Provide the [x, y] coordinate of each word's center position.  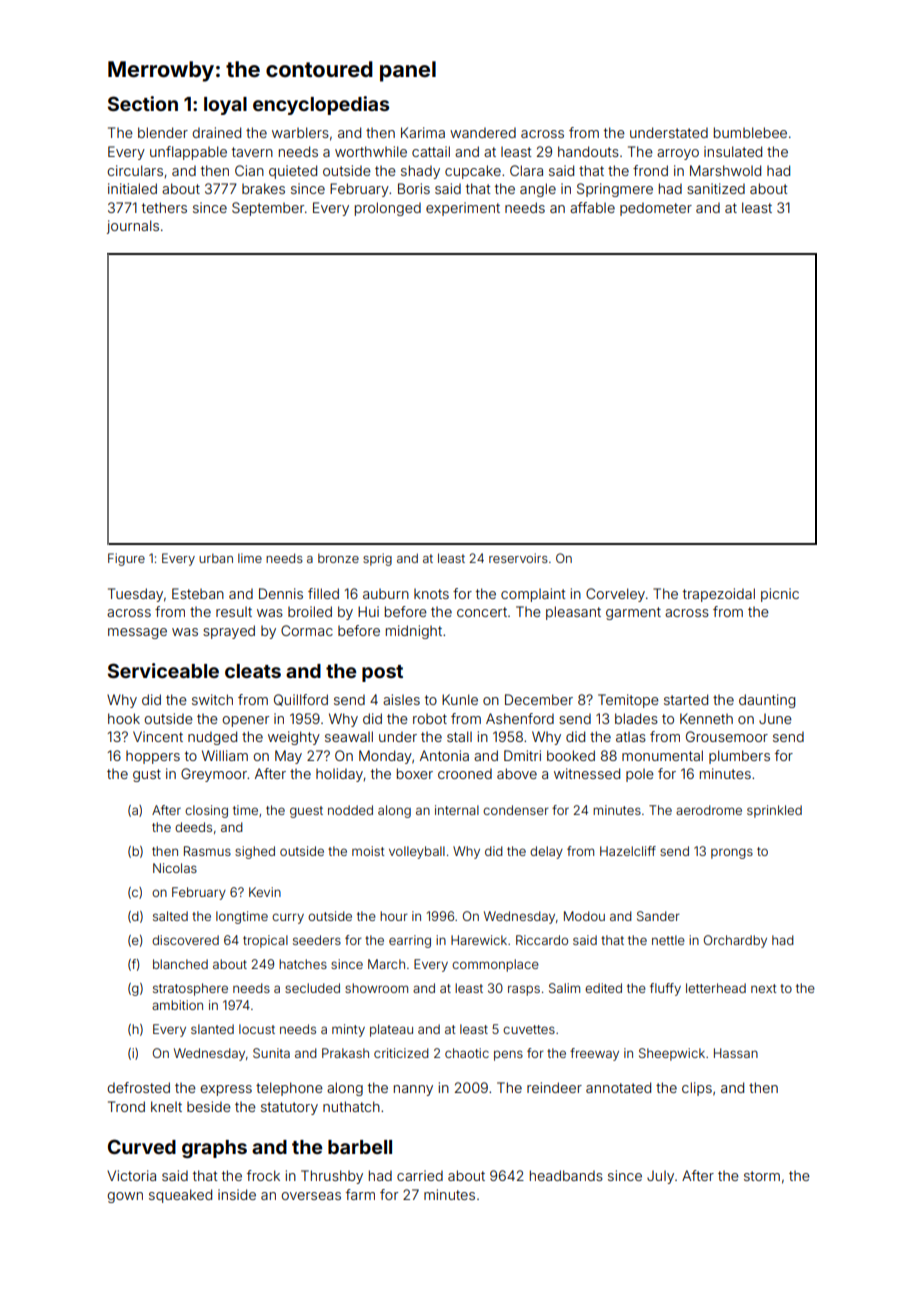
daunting [767, 701]
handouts [588, 151]
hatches [303, 964]
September [268, 209]
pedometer [656, 209]
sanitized [716, 188]
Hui [368, 611]
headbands [566, 1175]
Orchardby [735, 941]
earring [410, 941]
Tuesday [135, 595]
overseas [311, 1196]
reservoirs [518, 558]
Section [143, 103]
